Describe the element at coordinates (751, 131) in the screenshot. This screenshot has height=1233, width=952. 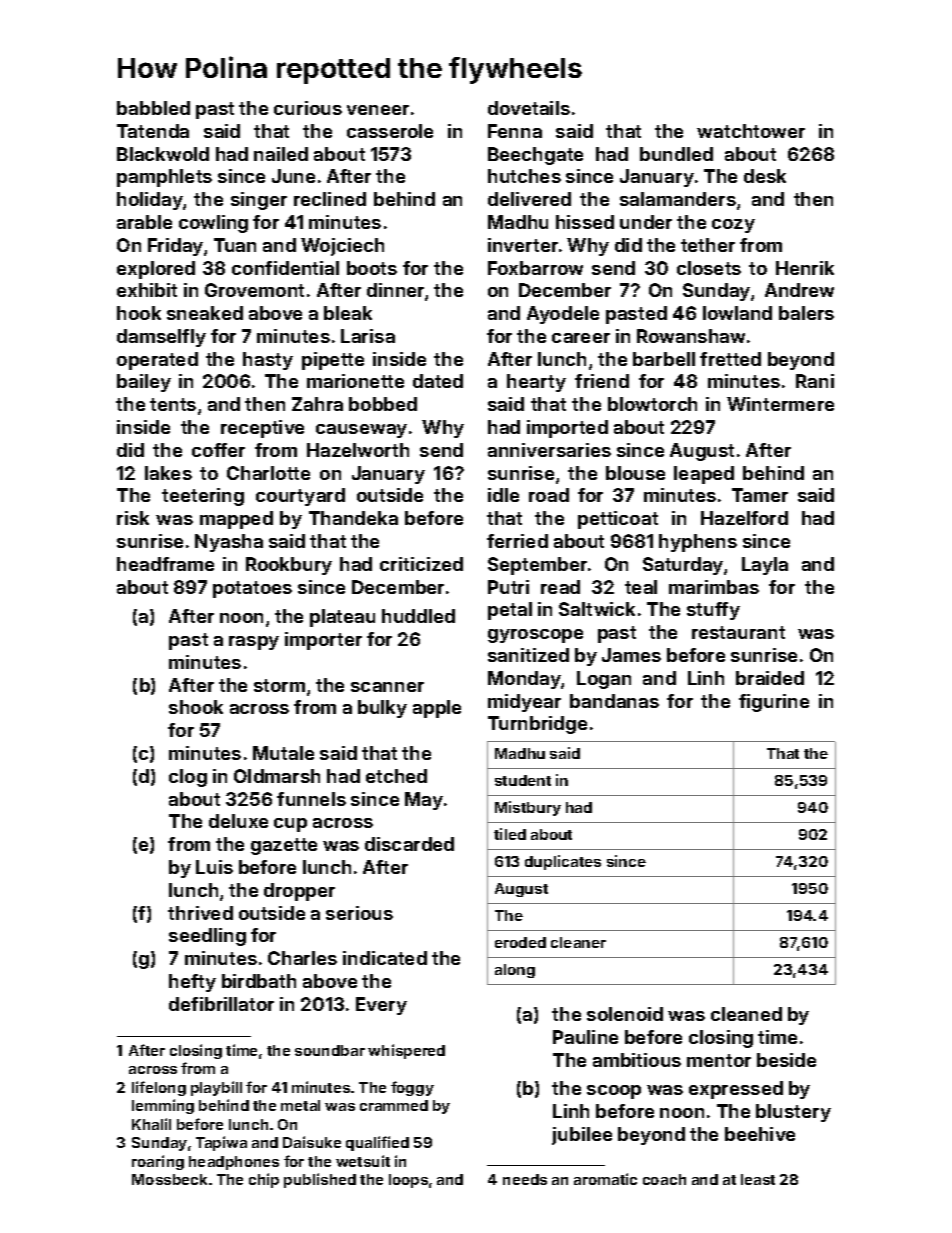
I see `watchtower` at that location.
